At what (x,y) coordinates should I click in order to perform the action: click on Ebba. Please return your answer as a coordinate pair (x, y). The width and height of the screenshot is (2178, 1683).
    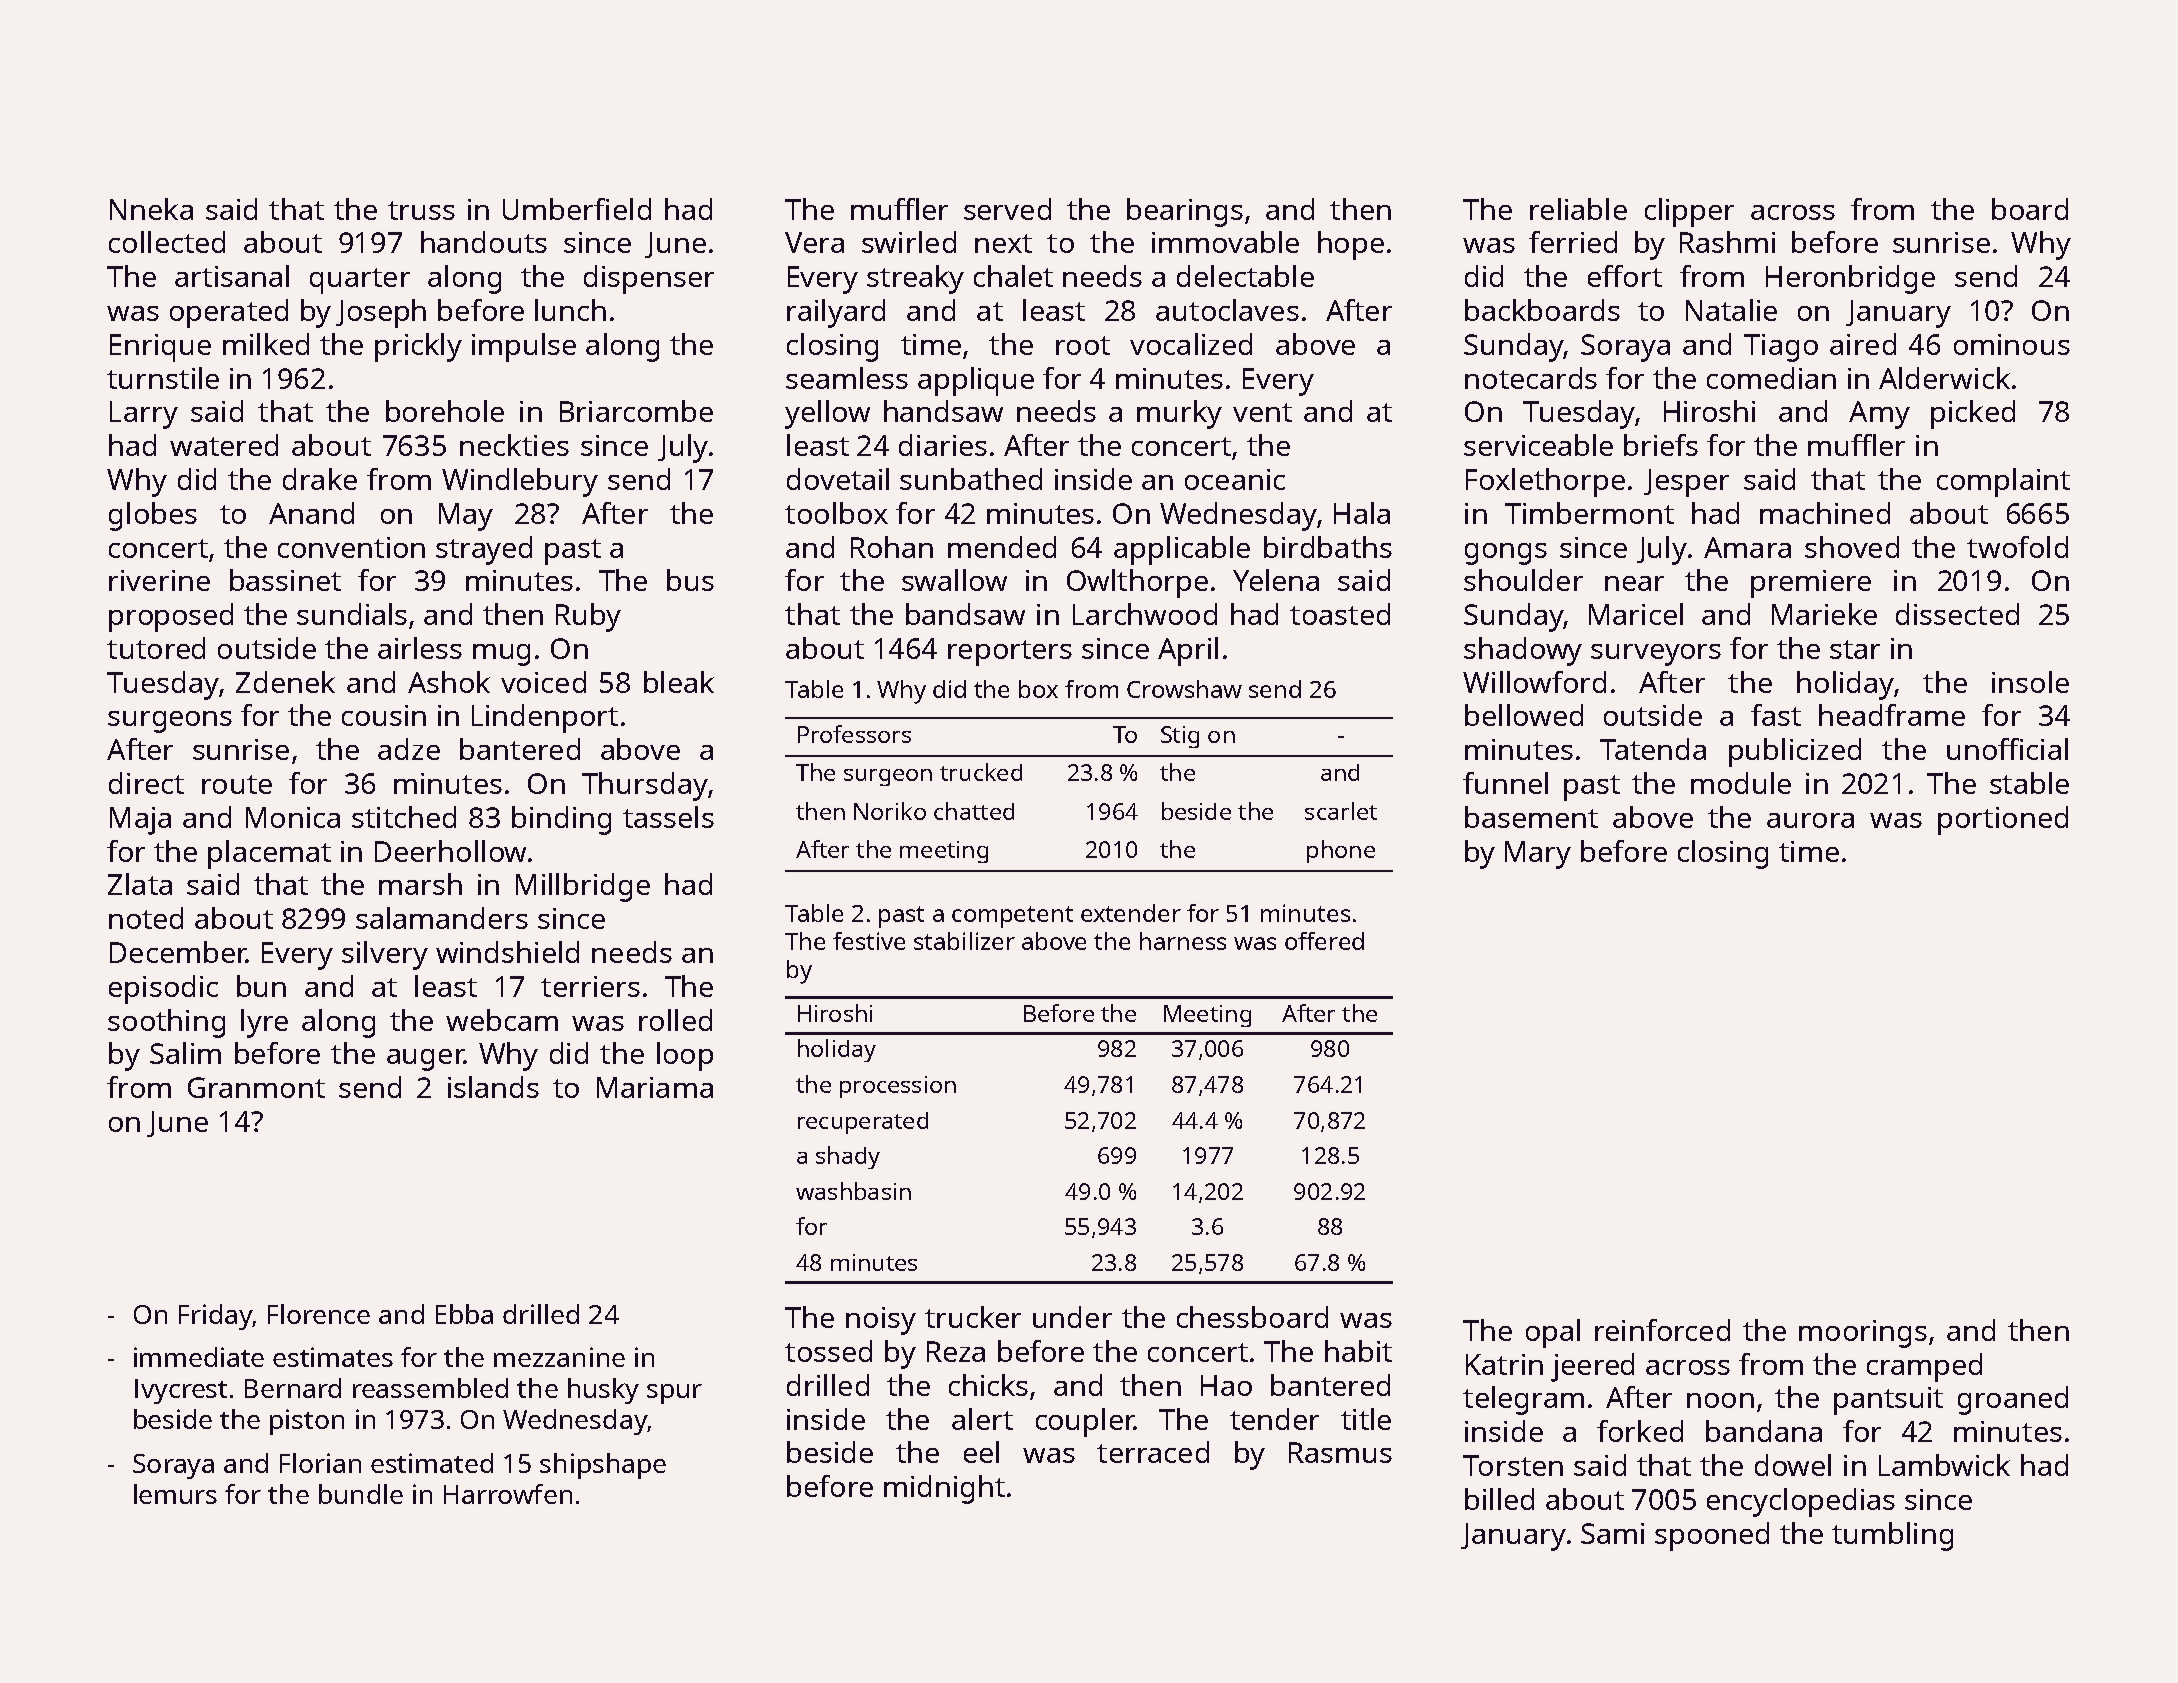
    Looking at the image, I should click on (464, 1314).
